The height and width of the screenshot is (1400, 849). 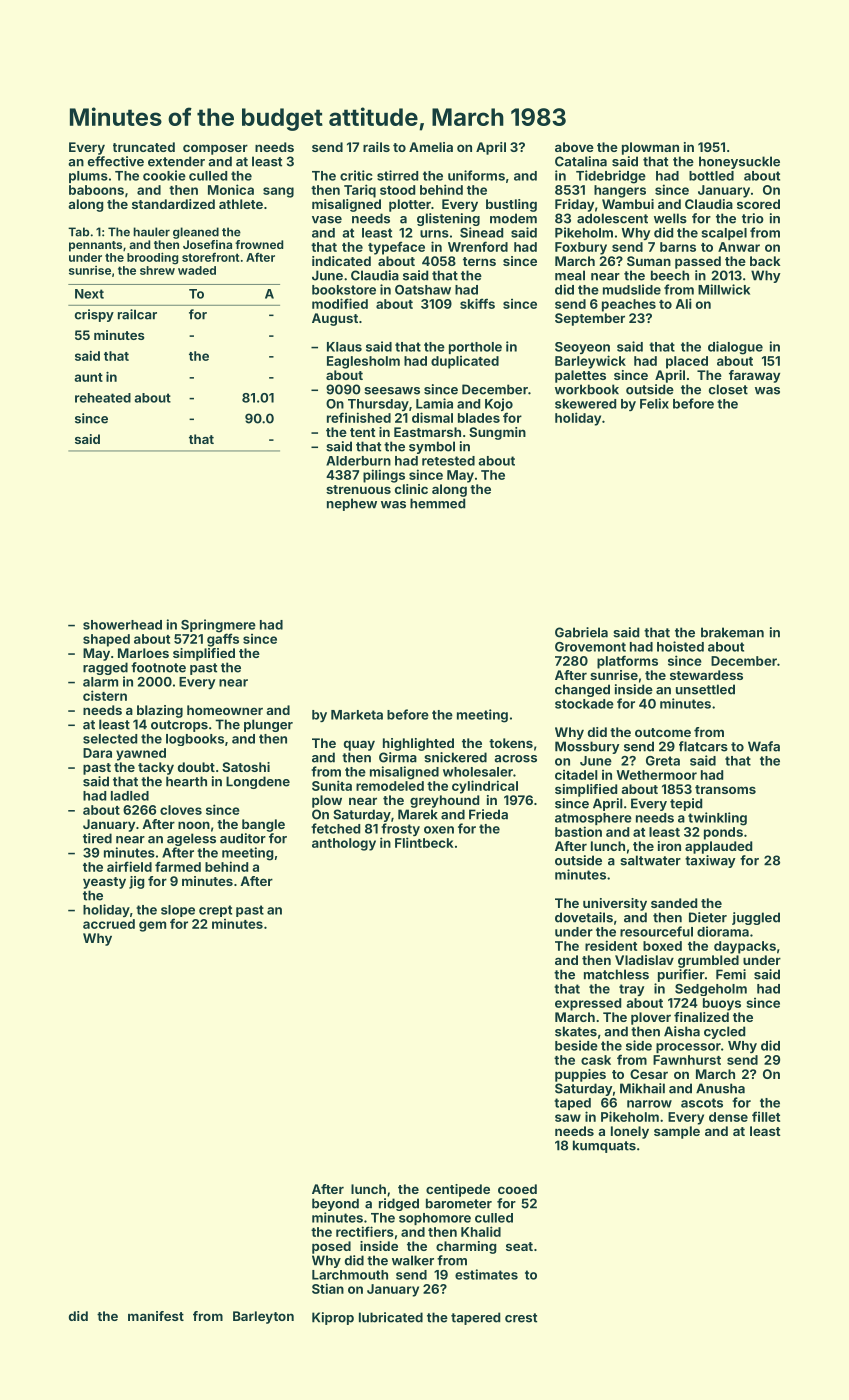 What do you see at coordinates (137, 314) in the screenshot?
I see `railcar` at bounding box center [137, 314].
